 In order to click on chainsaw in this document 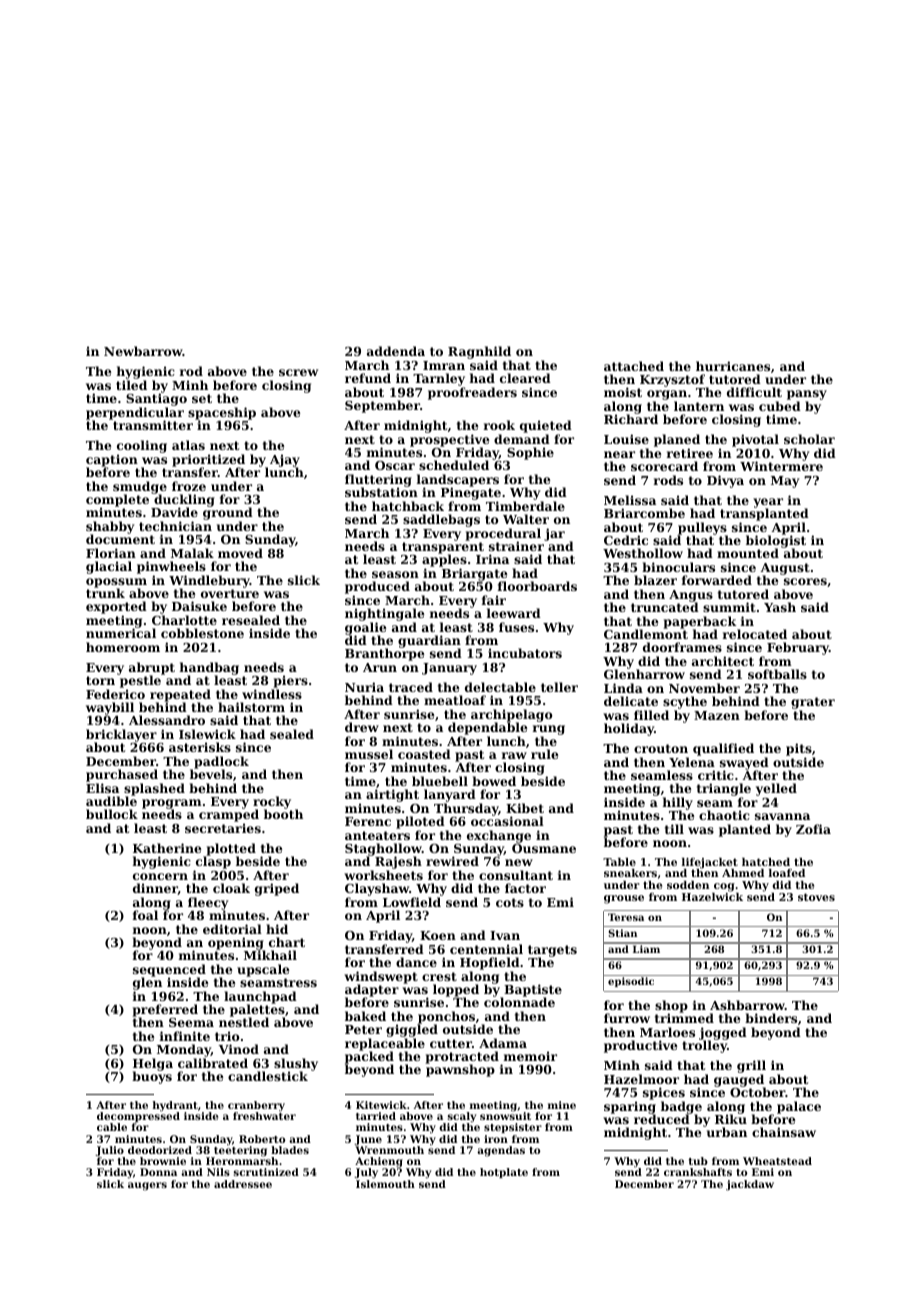, I will do `click(784, 1132)`.
